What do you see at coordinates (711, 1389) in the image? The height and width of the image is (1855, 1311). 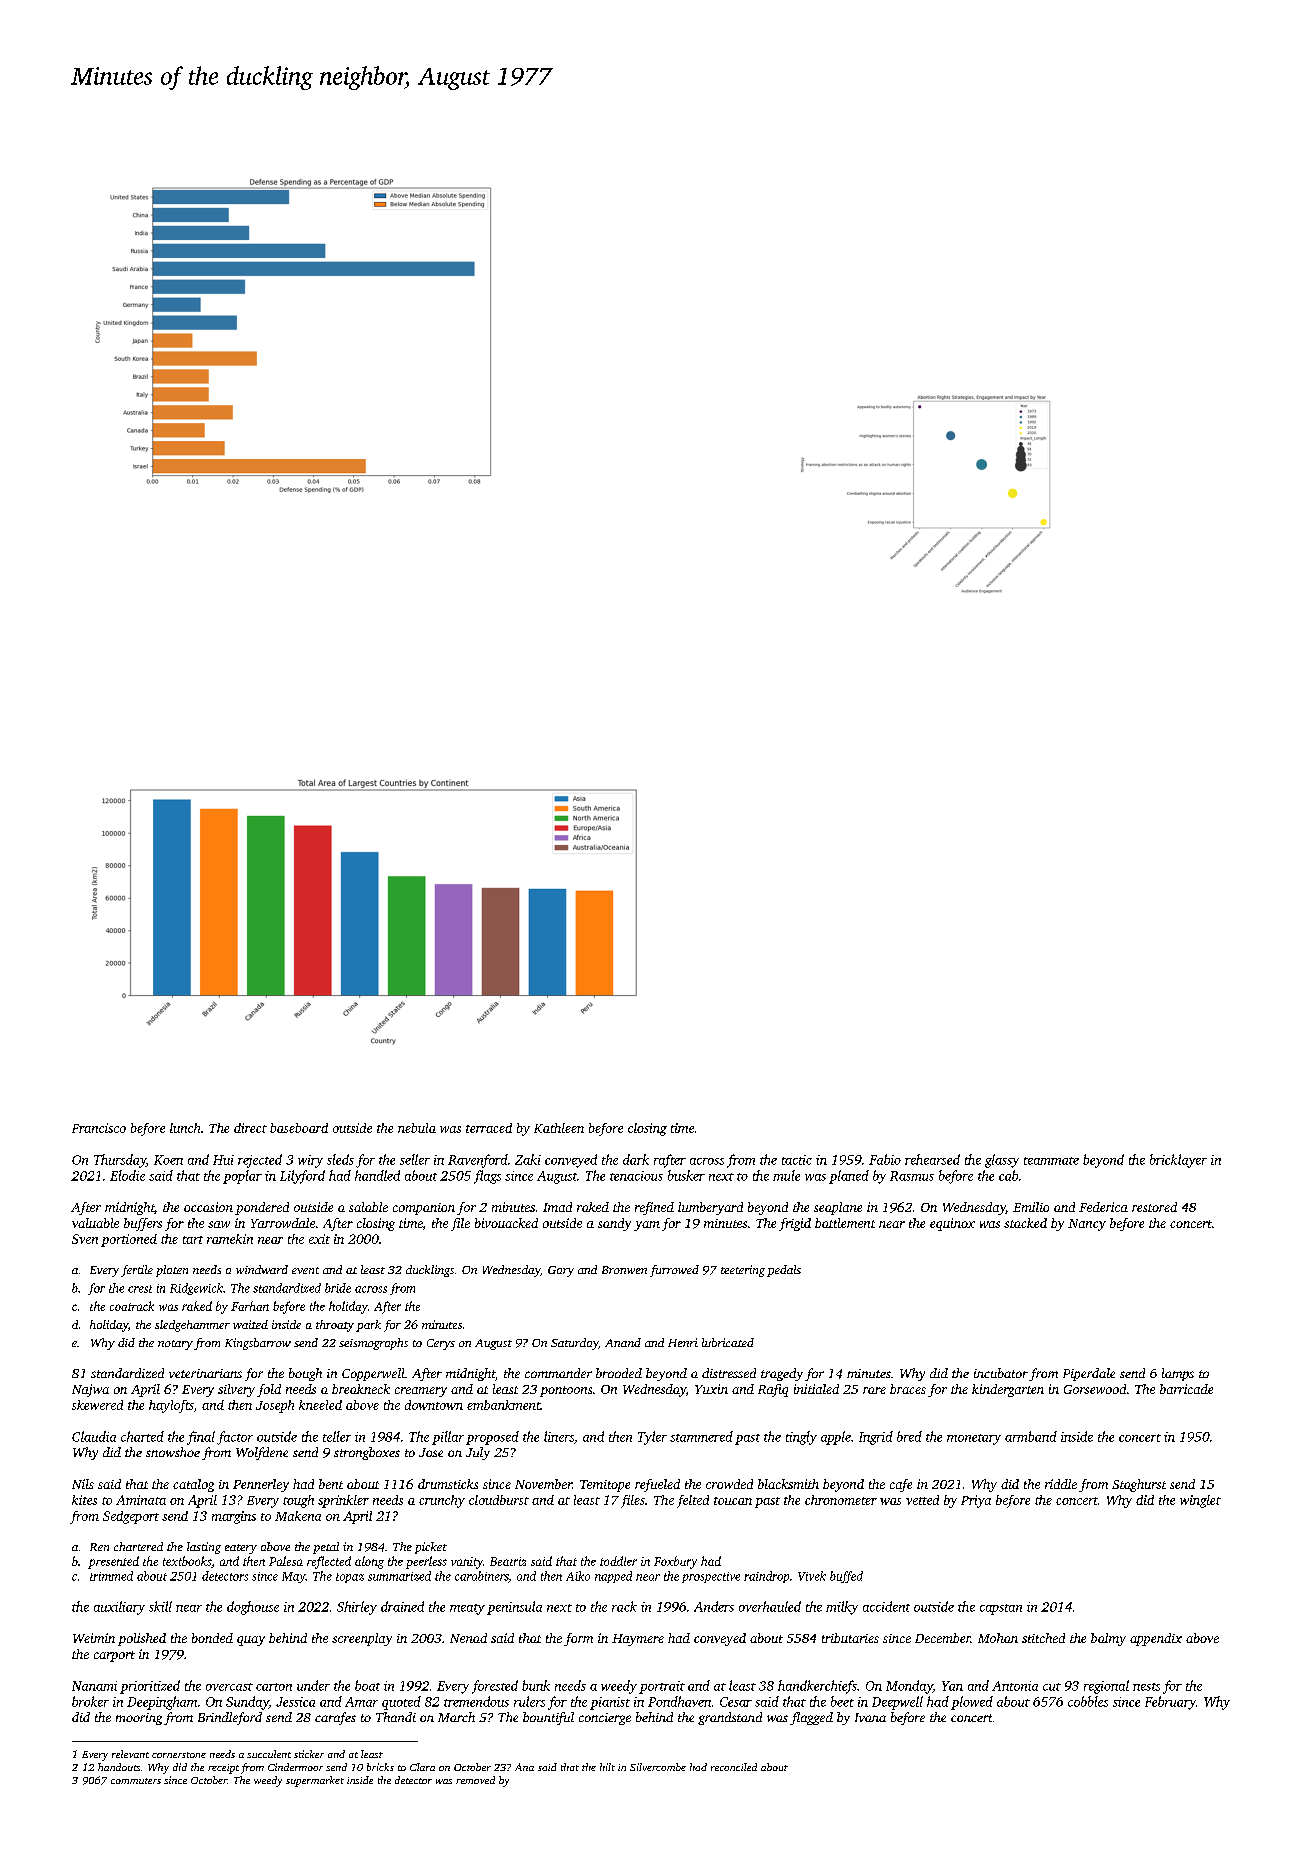 I see `Yuxin` at bounding box center [711, 1389].
